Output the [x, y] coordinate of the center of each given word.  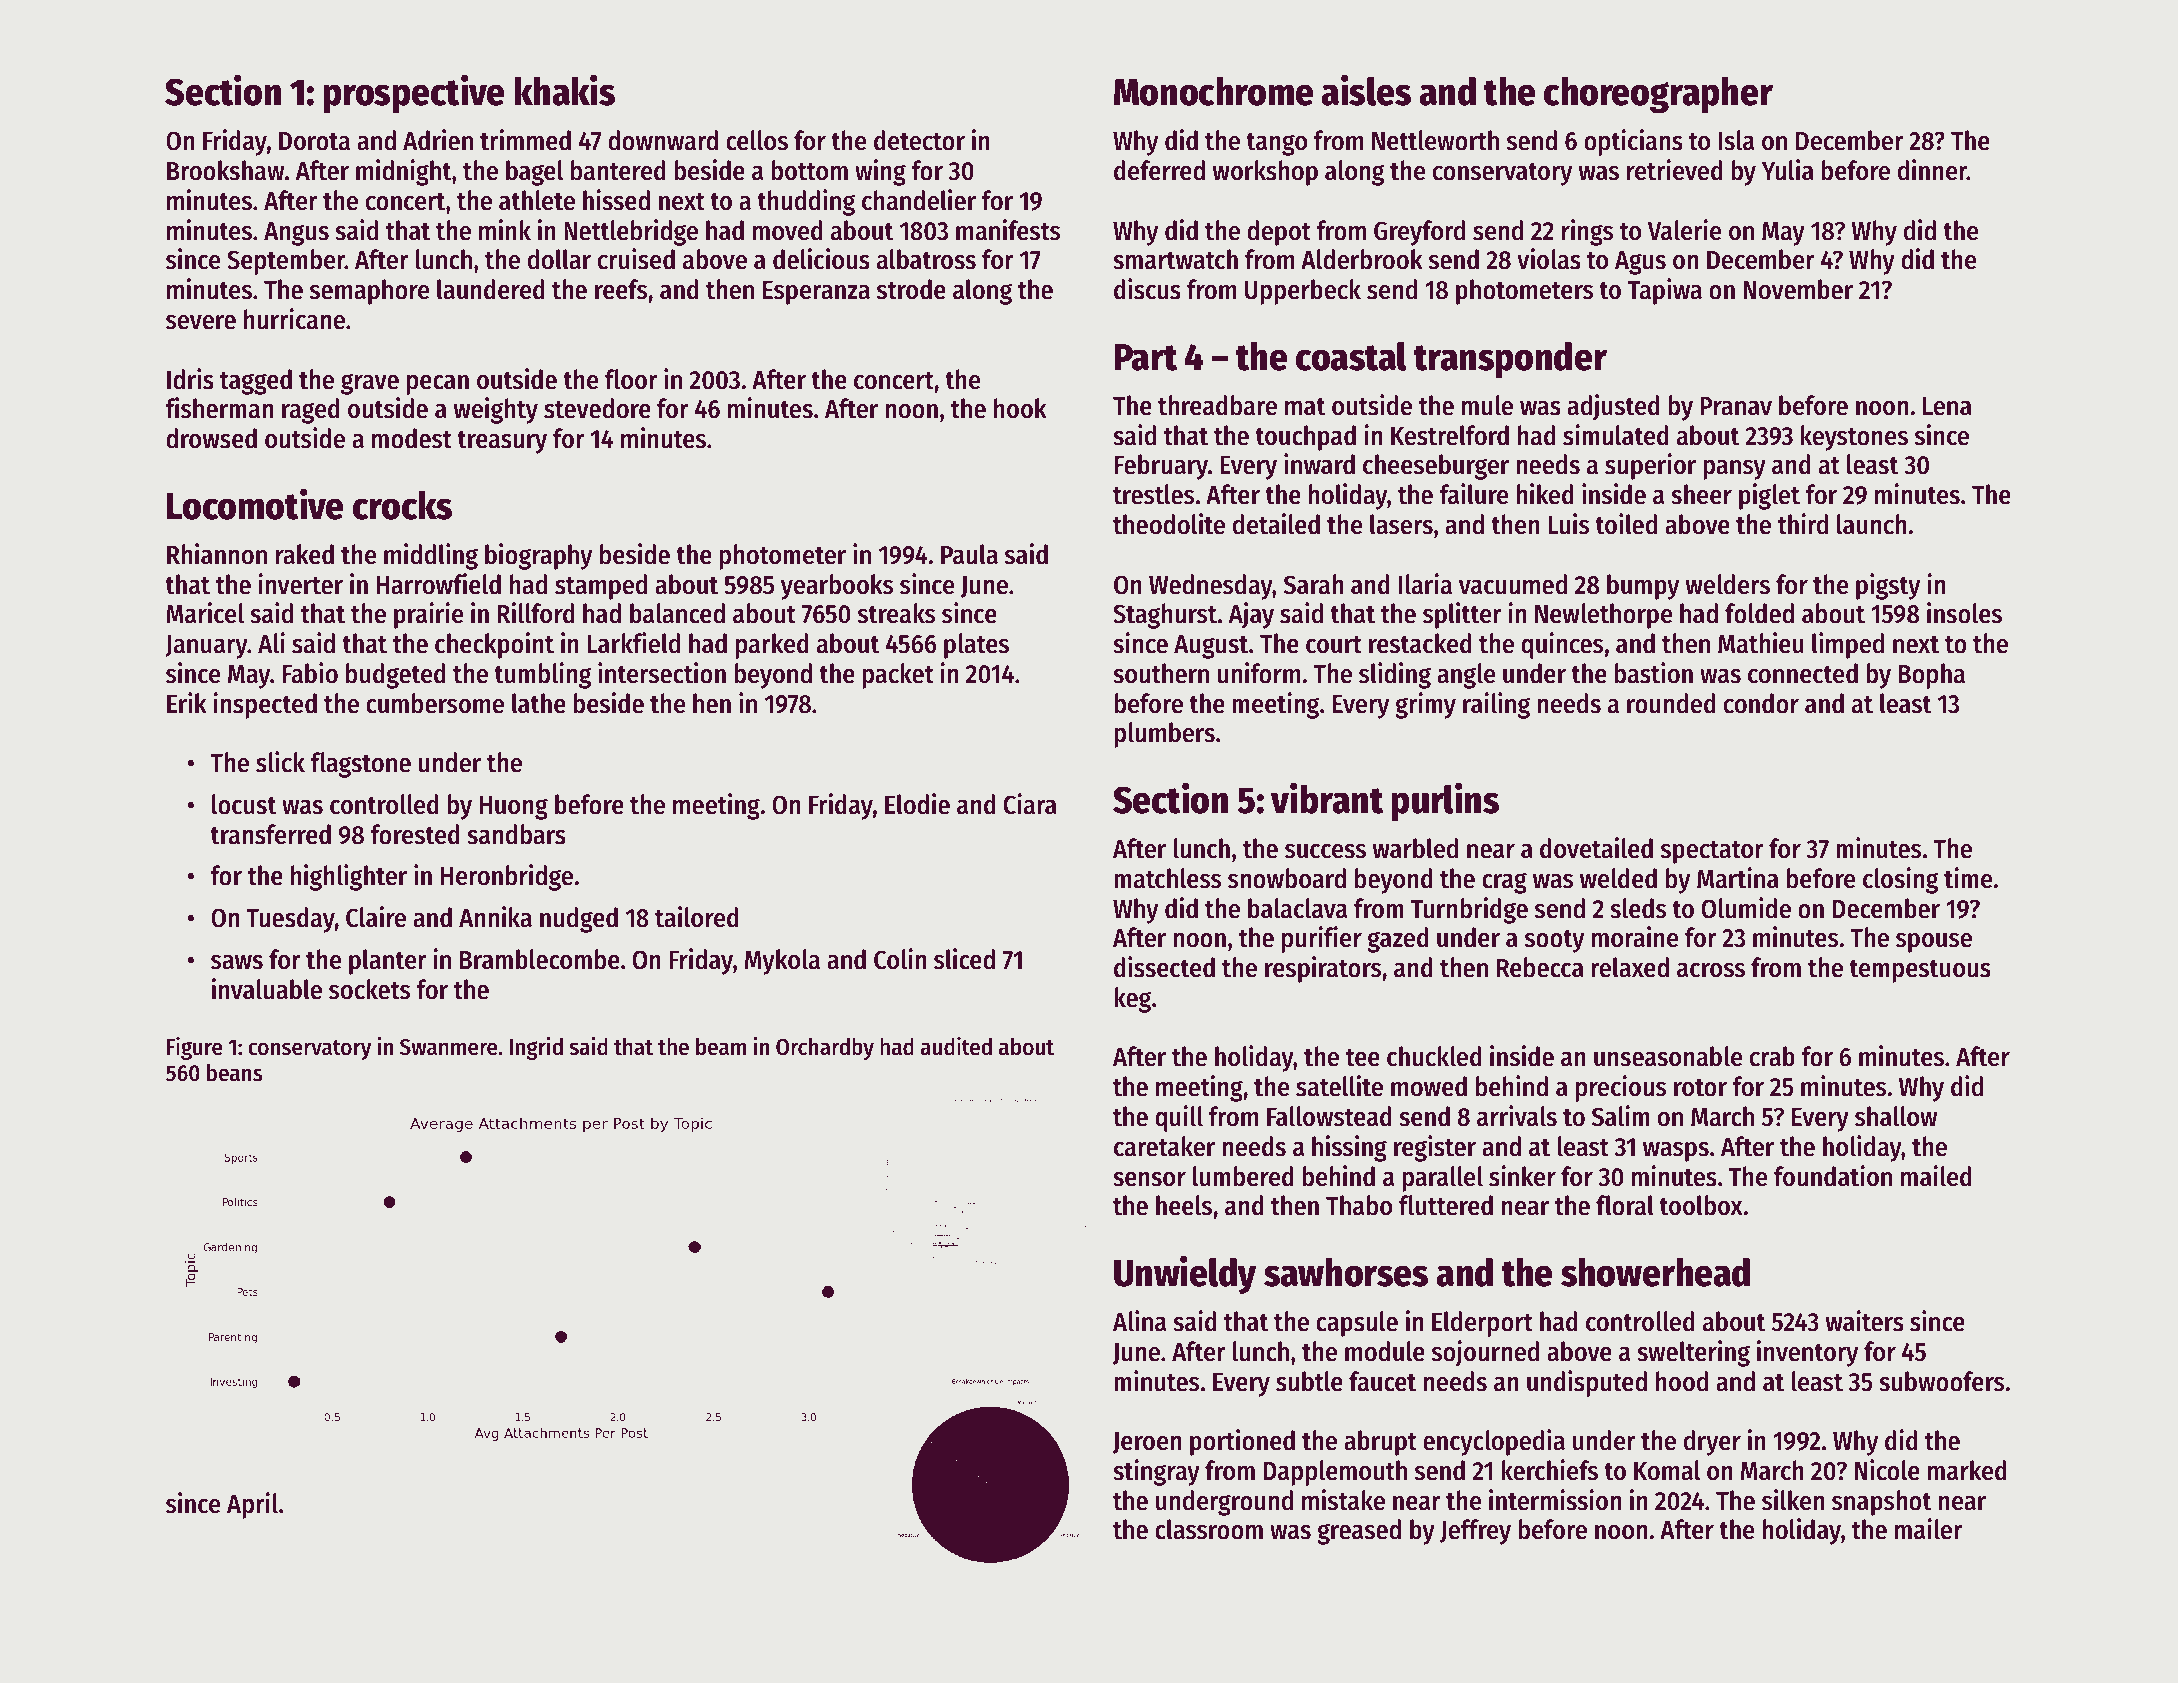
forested [415, 834]
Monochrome [1214, 91]
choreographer [1658, 95]
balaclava [1297, 908]
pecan [438, 385]
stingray [1156, 1472]
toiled [1626, 524]
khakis [564, 90]
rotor [1700, 1088]
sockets [369, 989]
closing [1901, 880]
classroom [1209, 1529]
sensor [1149, 1179]
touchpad [1305, 438]
